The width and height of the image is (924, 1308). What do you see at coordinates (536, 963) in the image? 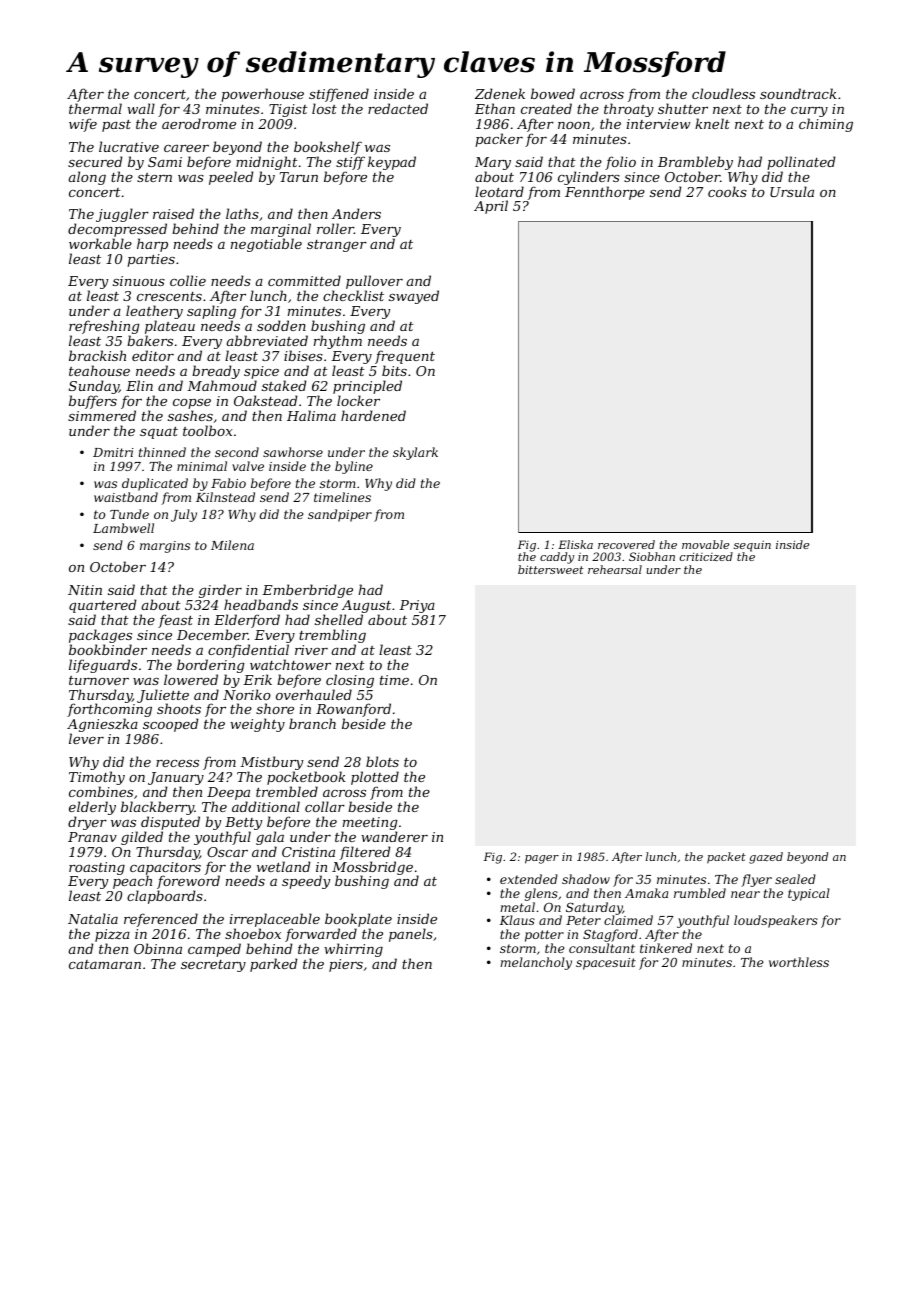
I see `melancholy` at bounding box center [536, 963].
